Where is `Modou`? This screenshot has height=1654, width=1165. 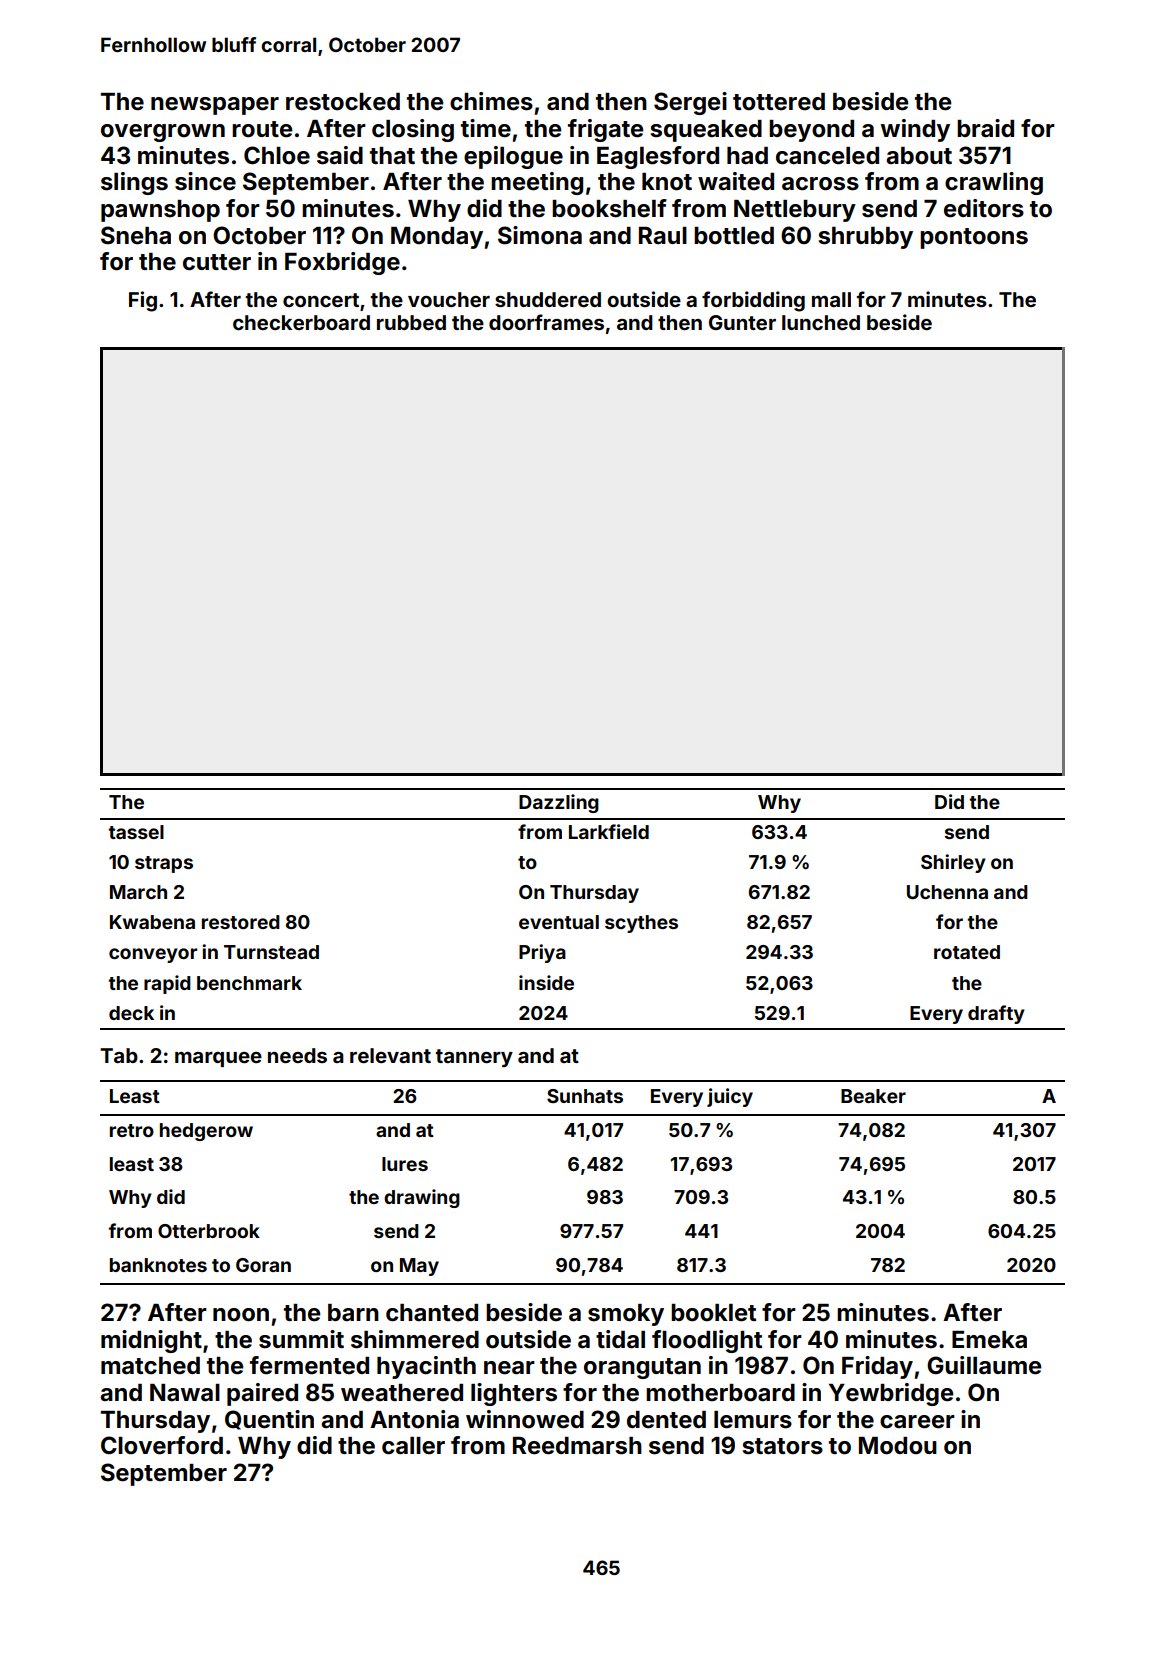 Modou is located at coordinates (898, 1446).
